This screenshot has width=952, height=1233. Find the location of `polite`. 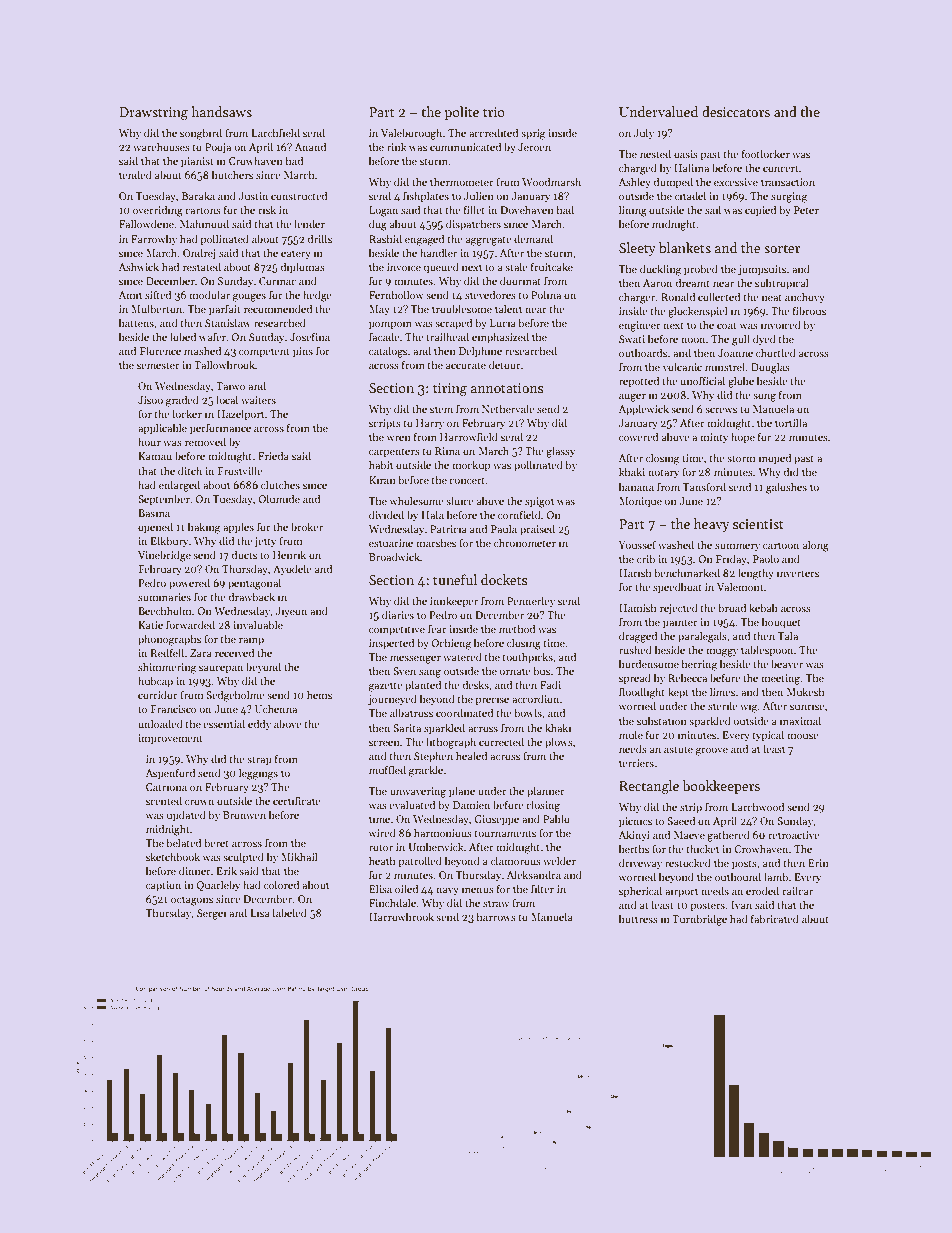

polite is located at coordinates (461, 113).
